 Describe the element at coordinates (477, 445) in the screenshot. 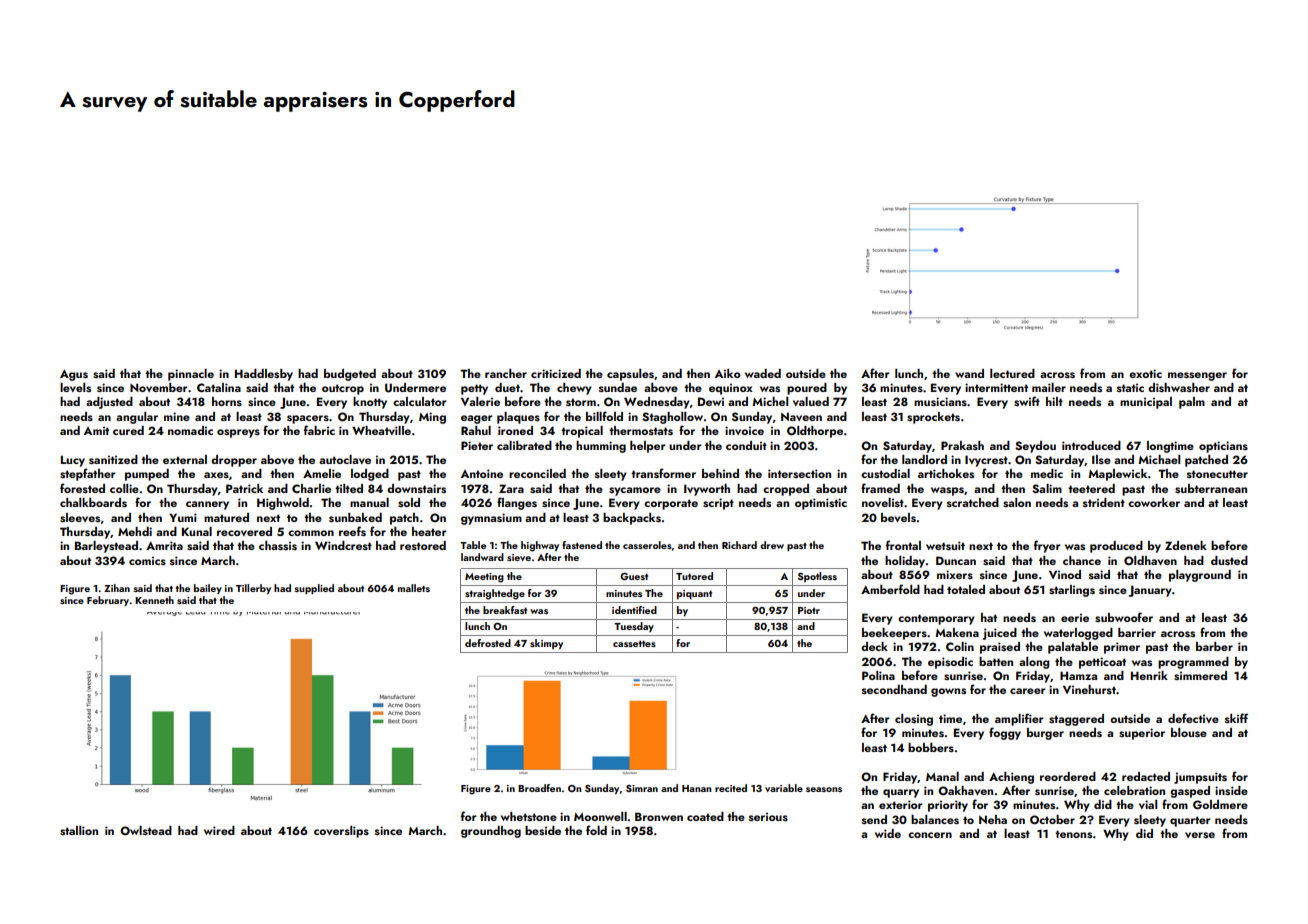

I see `Pieter` at that location.
